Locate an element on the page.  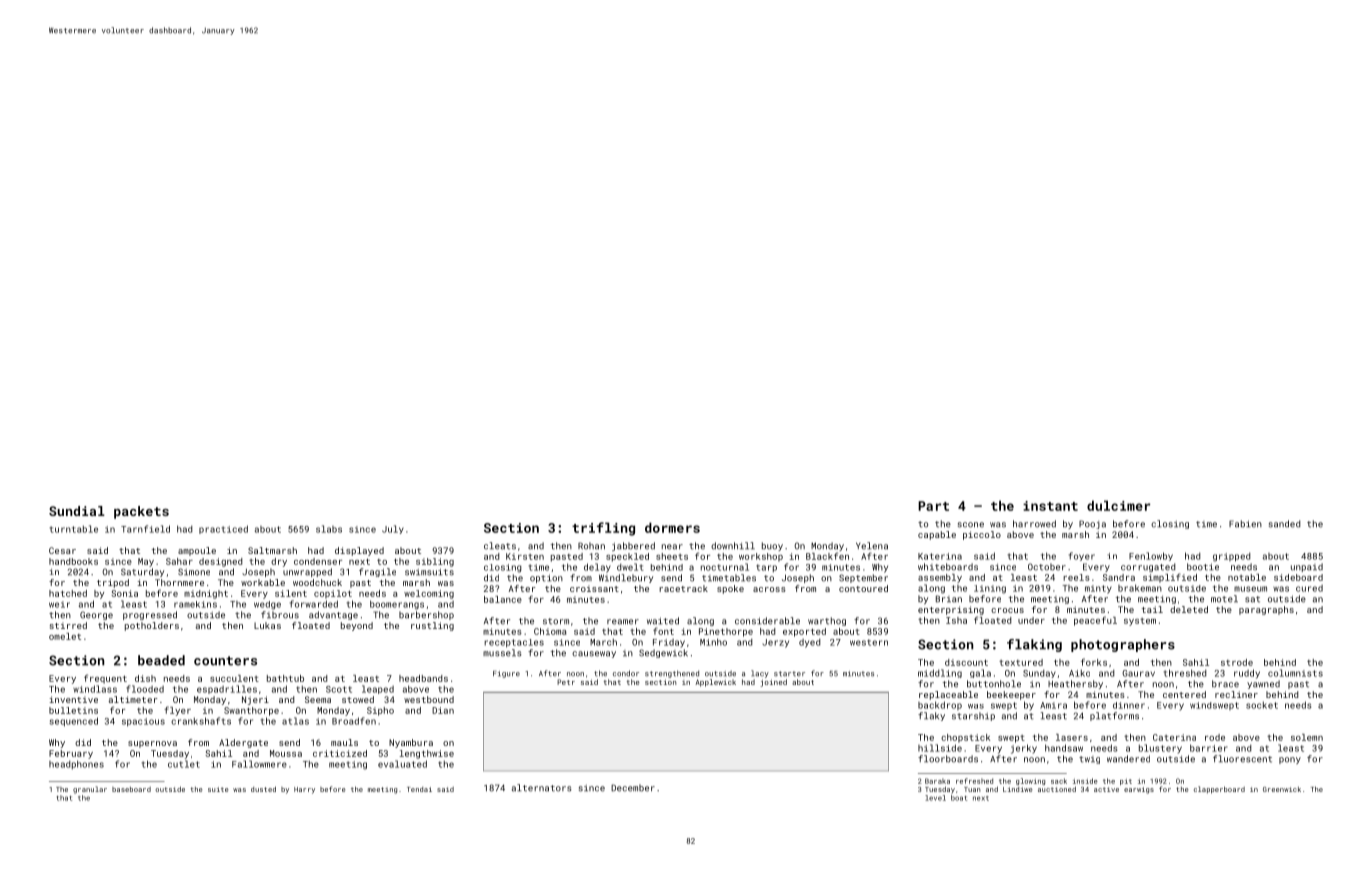
Broadfen is located at coordinates (354, 721).
